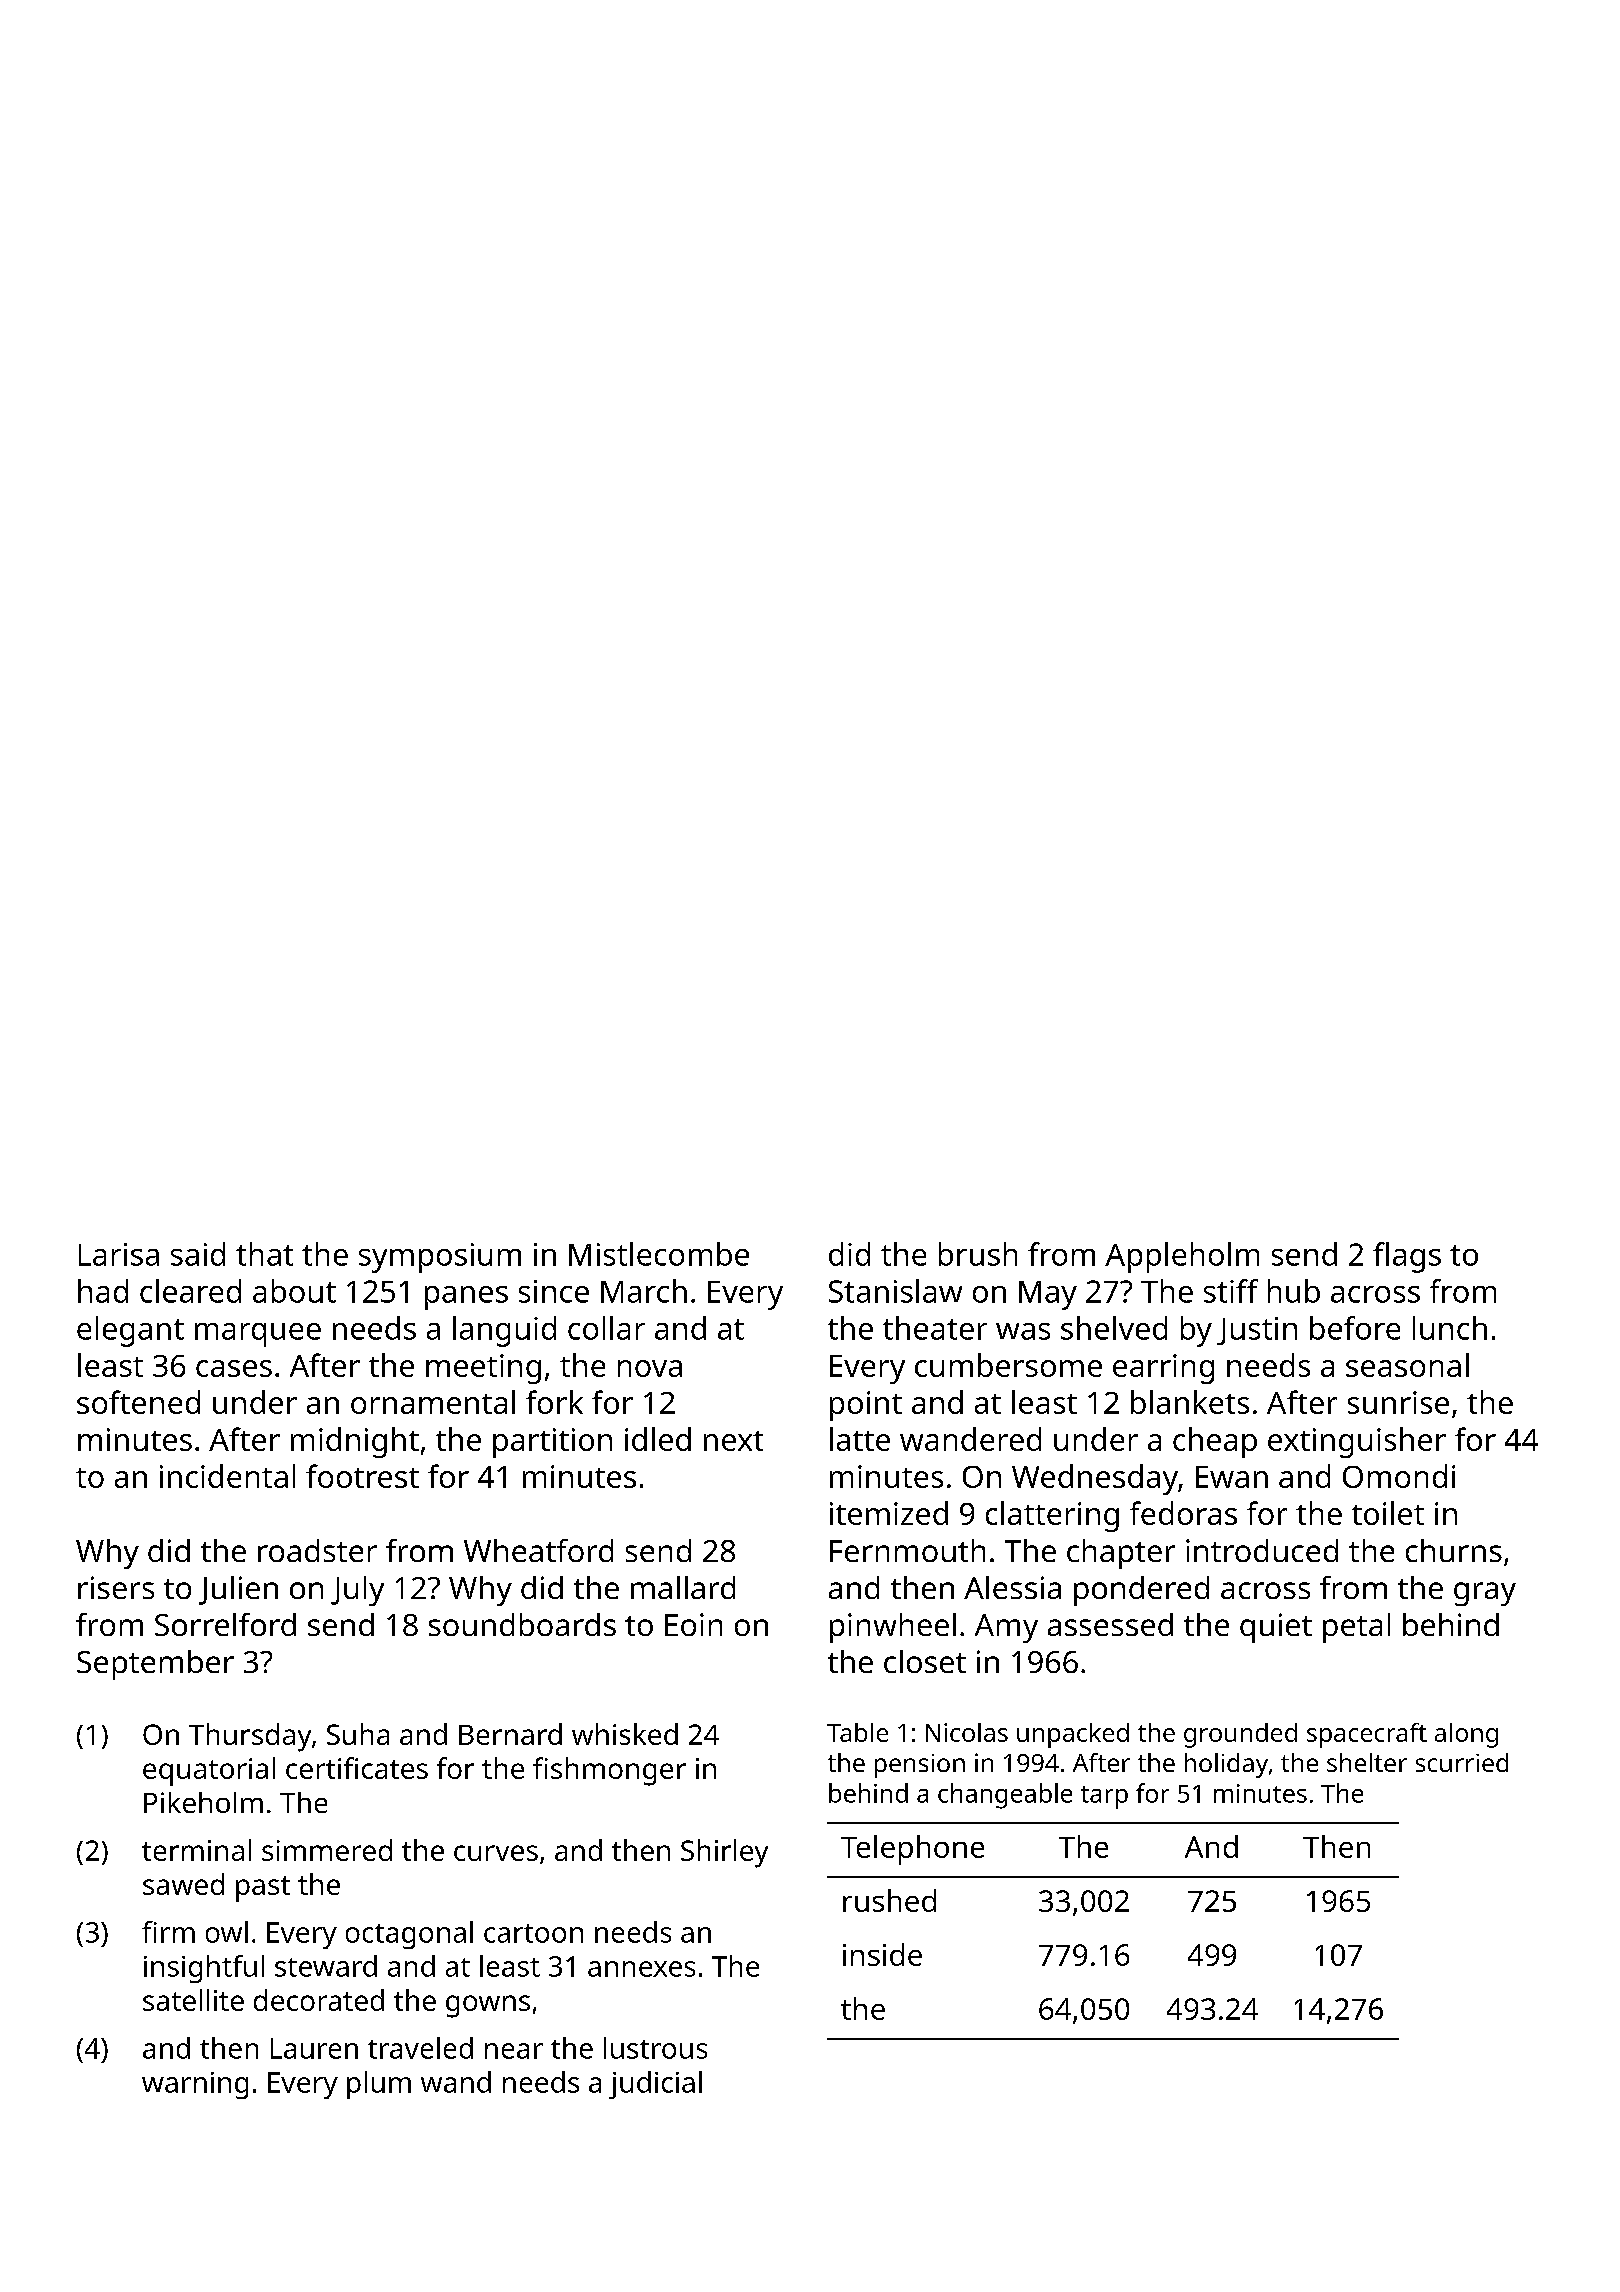 The width and height of the screenshot is (1620, 2292). What do you see at coordinates (724, 1853) in the screenshot?
I see `Shirley` at bounding box center [724, 1853].
